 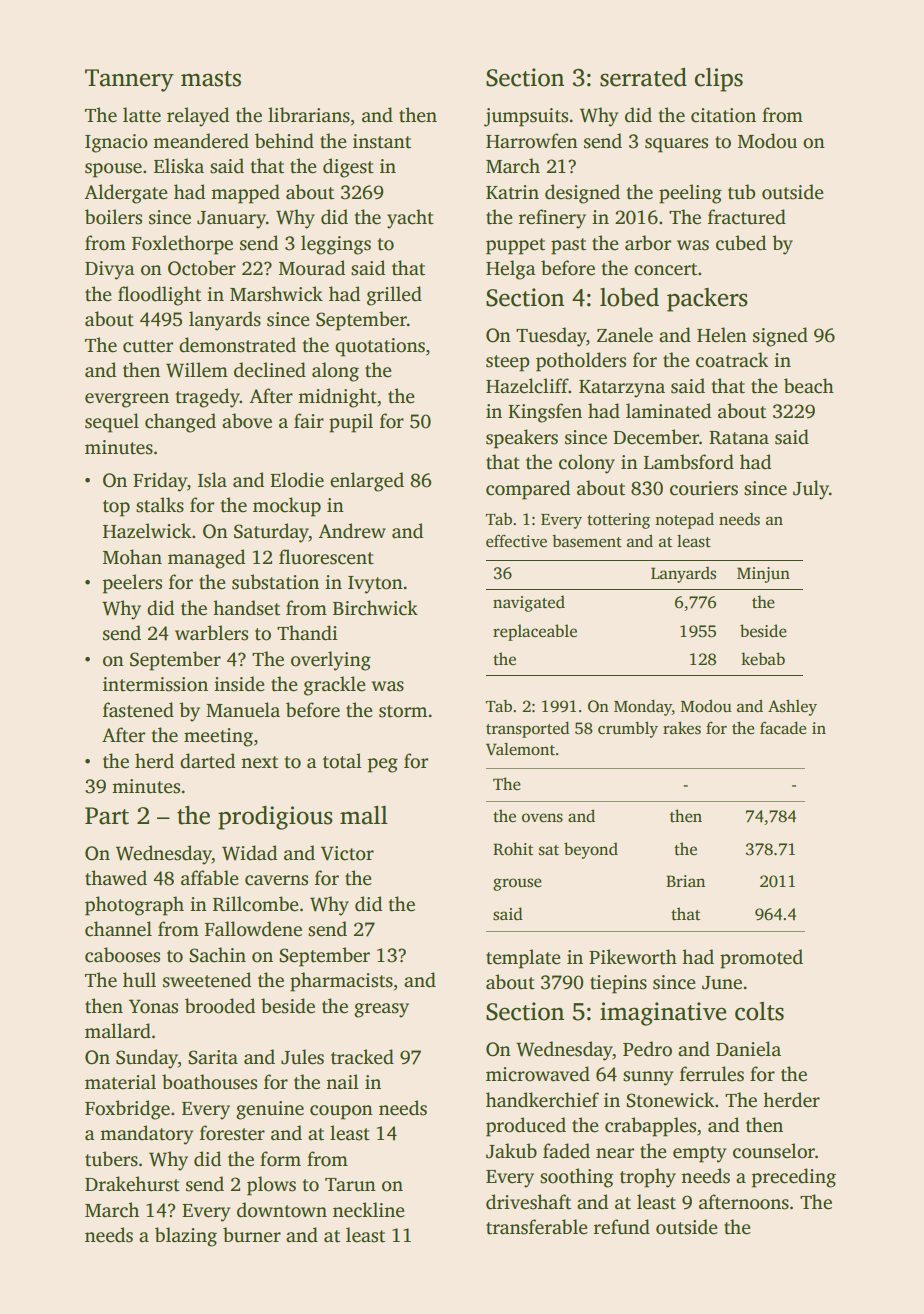 I want to click on beach, so click(x=809, y=386).
